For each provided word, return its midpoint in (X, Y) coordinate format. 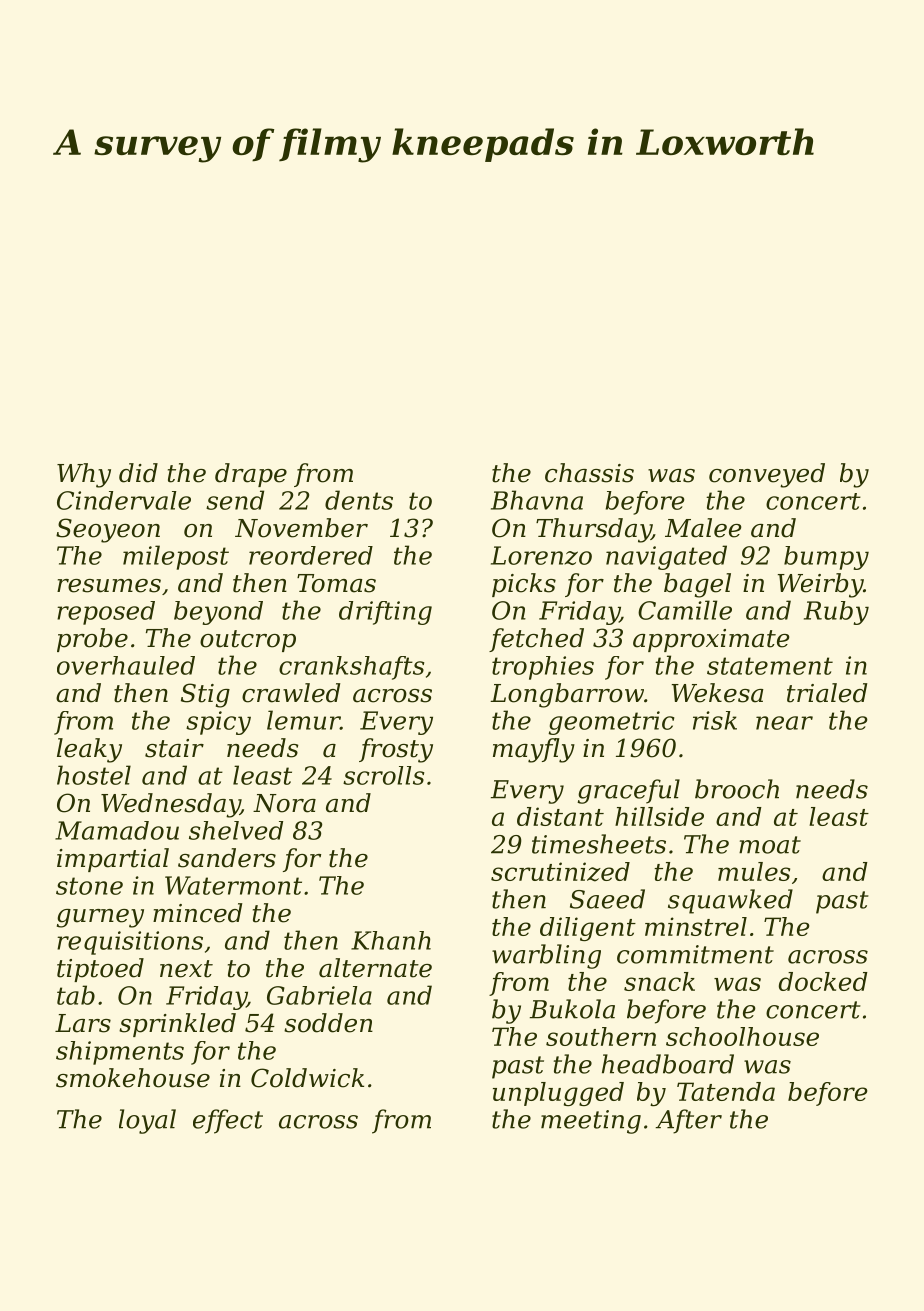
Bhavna (537, 500)
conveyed (767, 475)
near (784, 723)
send (235, 500)
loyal (147, 1121)
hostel (94, 775)
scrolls (383, 775)
